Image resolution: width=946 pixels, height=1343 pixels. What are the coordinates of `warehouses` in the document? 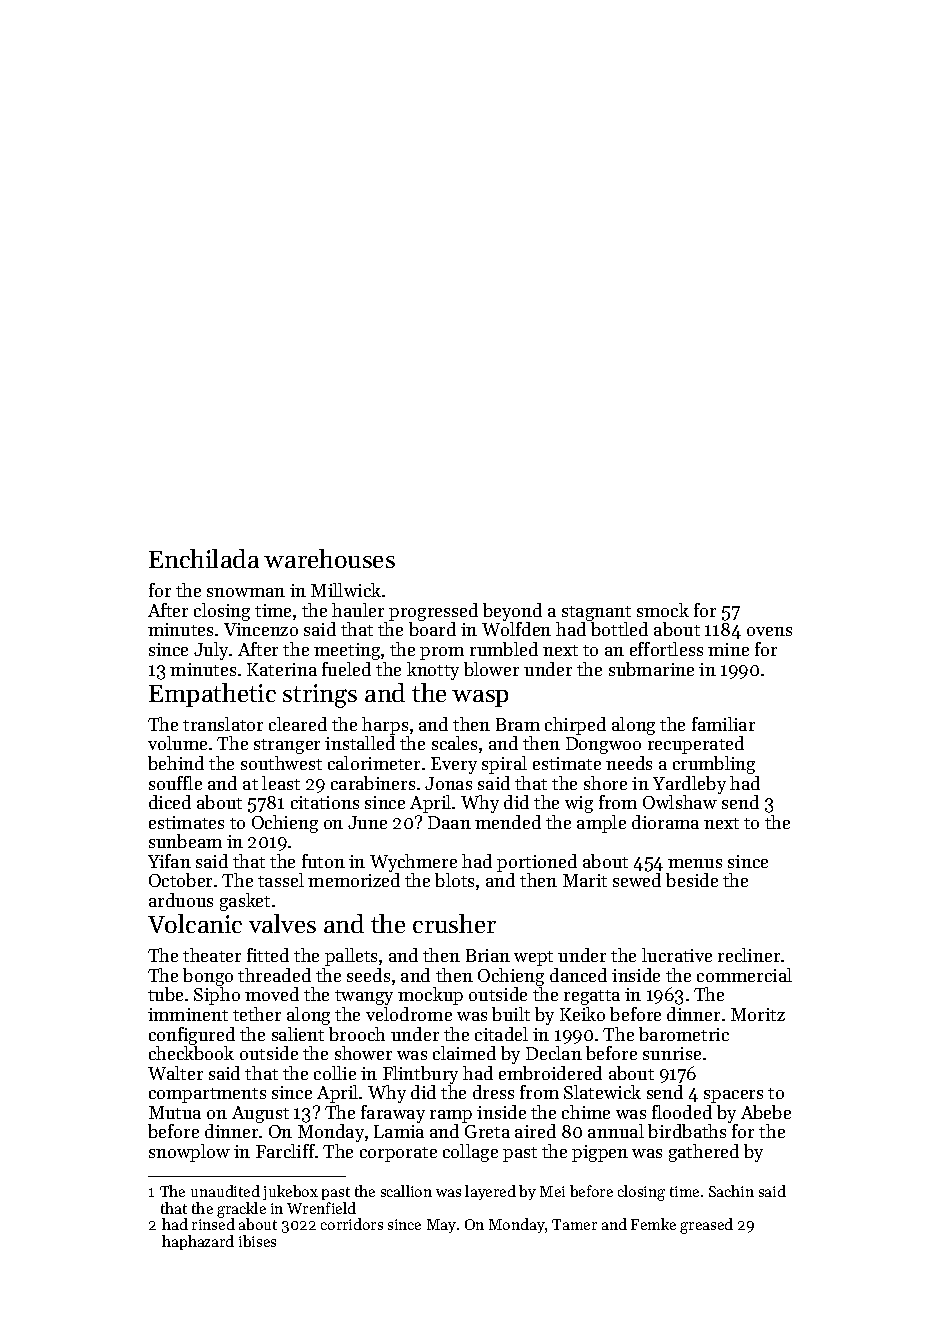 It's located at (329, 558).
